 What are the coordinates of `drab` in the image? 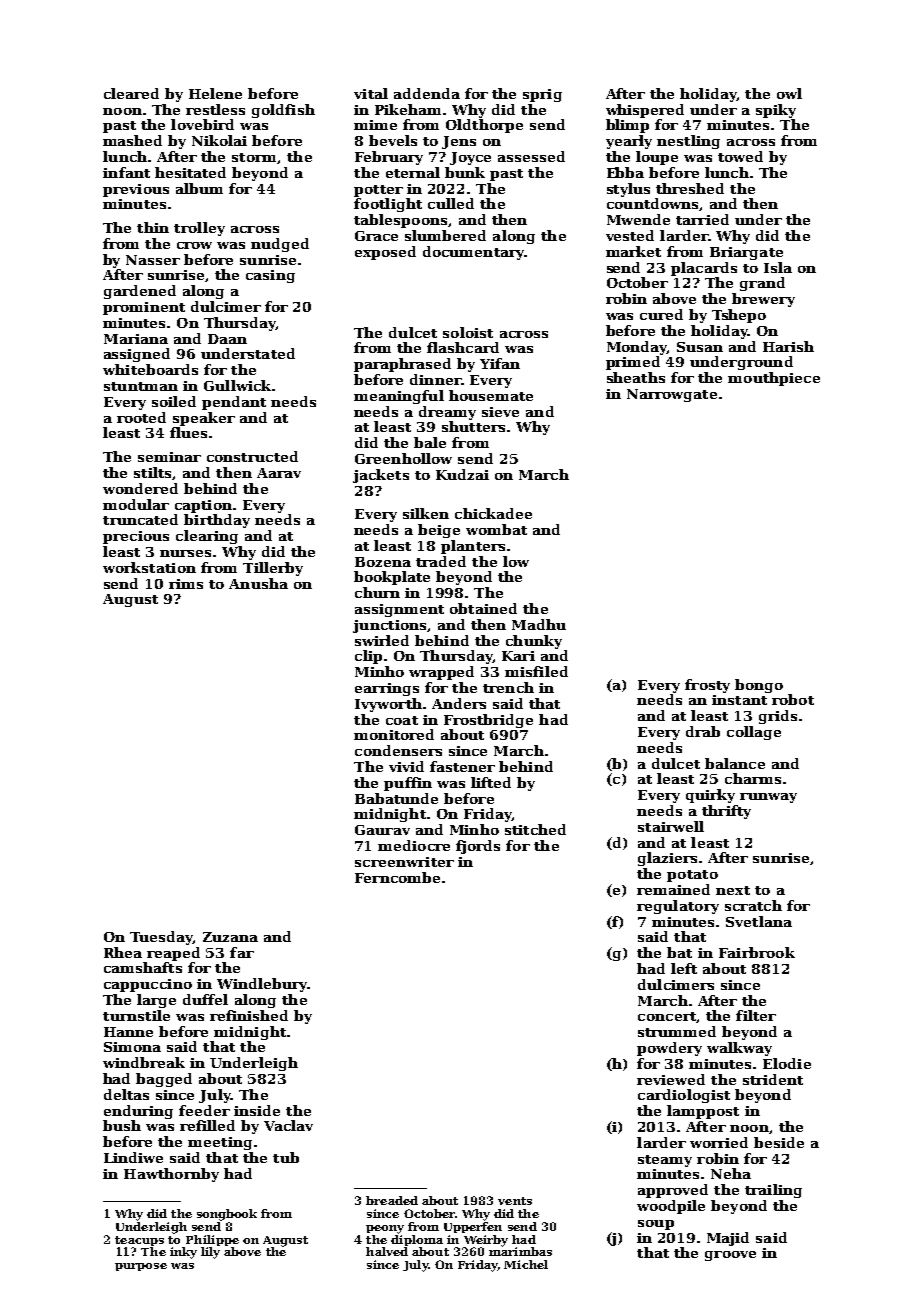 It's located at (703, 731).
